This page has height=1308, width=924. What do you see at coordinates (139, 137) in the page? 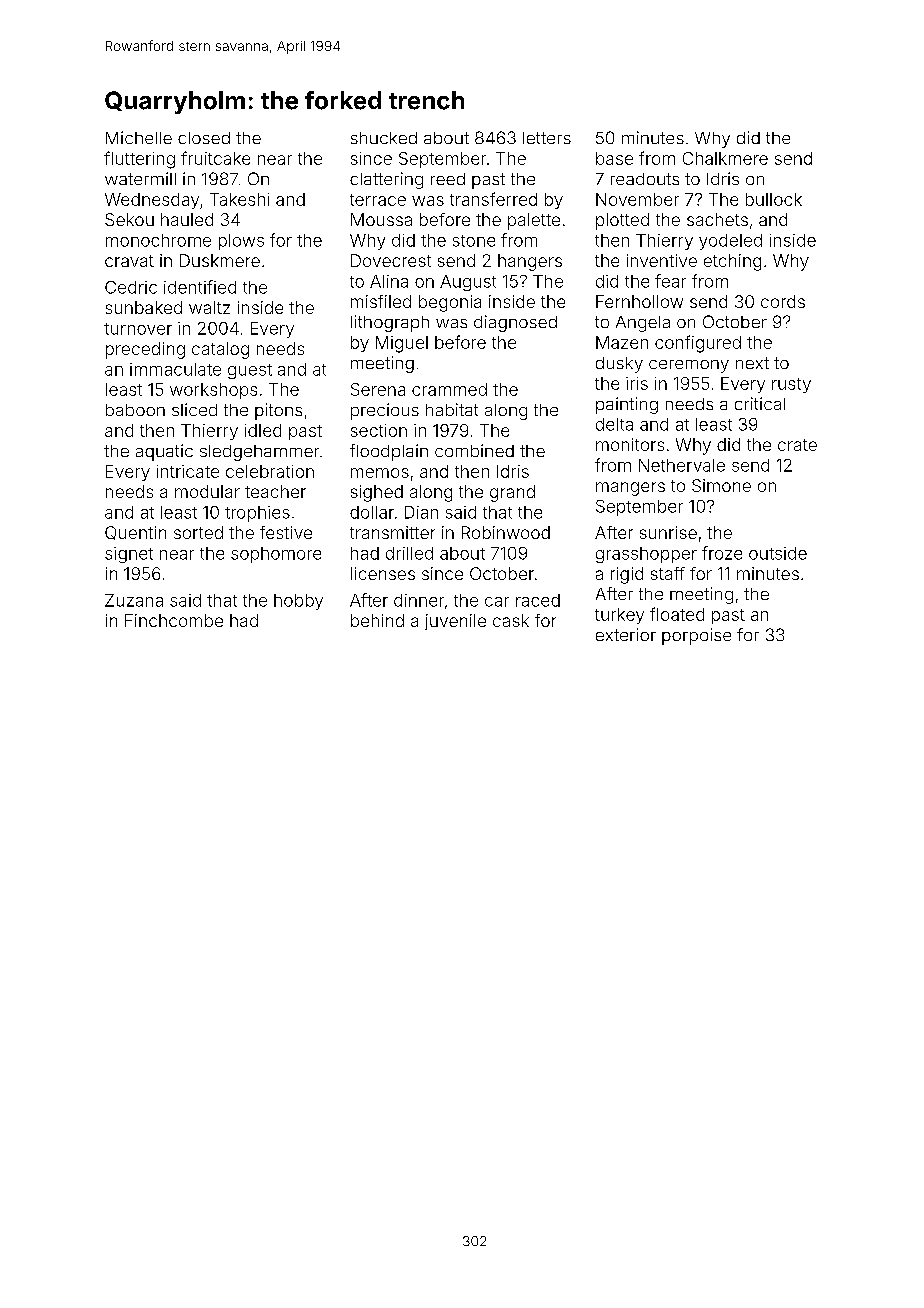
I see `Michelle` at bounding box center [139, 137].
